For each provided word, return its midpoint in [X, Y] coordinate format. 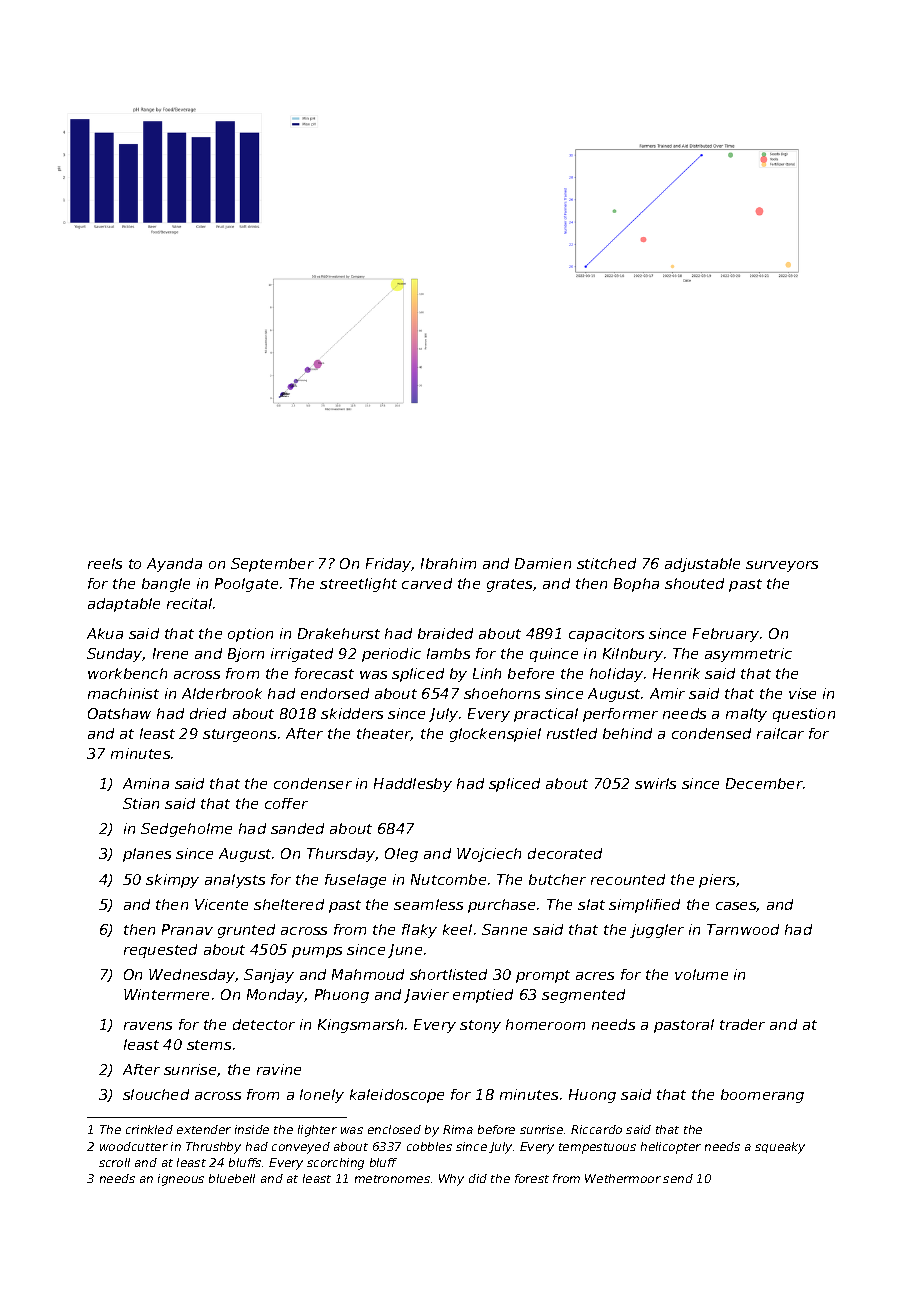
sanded [297, 828]
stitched [606, 563]
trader [742, 1024]
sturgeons [239, 735]
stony [480, 1026]
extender [204, 1129]
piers [717, 881]
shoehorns [502, 693]
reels [105, 563]
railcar [780, 733]
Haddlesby [413, 785]
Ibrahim [448, 563]
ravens [148, 1026]
